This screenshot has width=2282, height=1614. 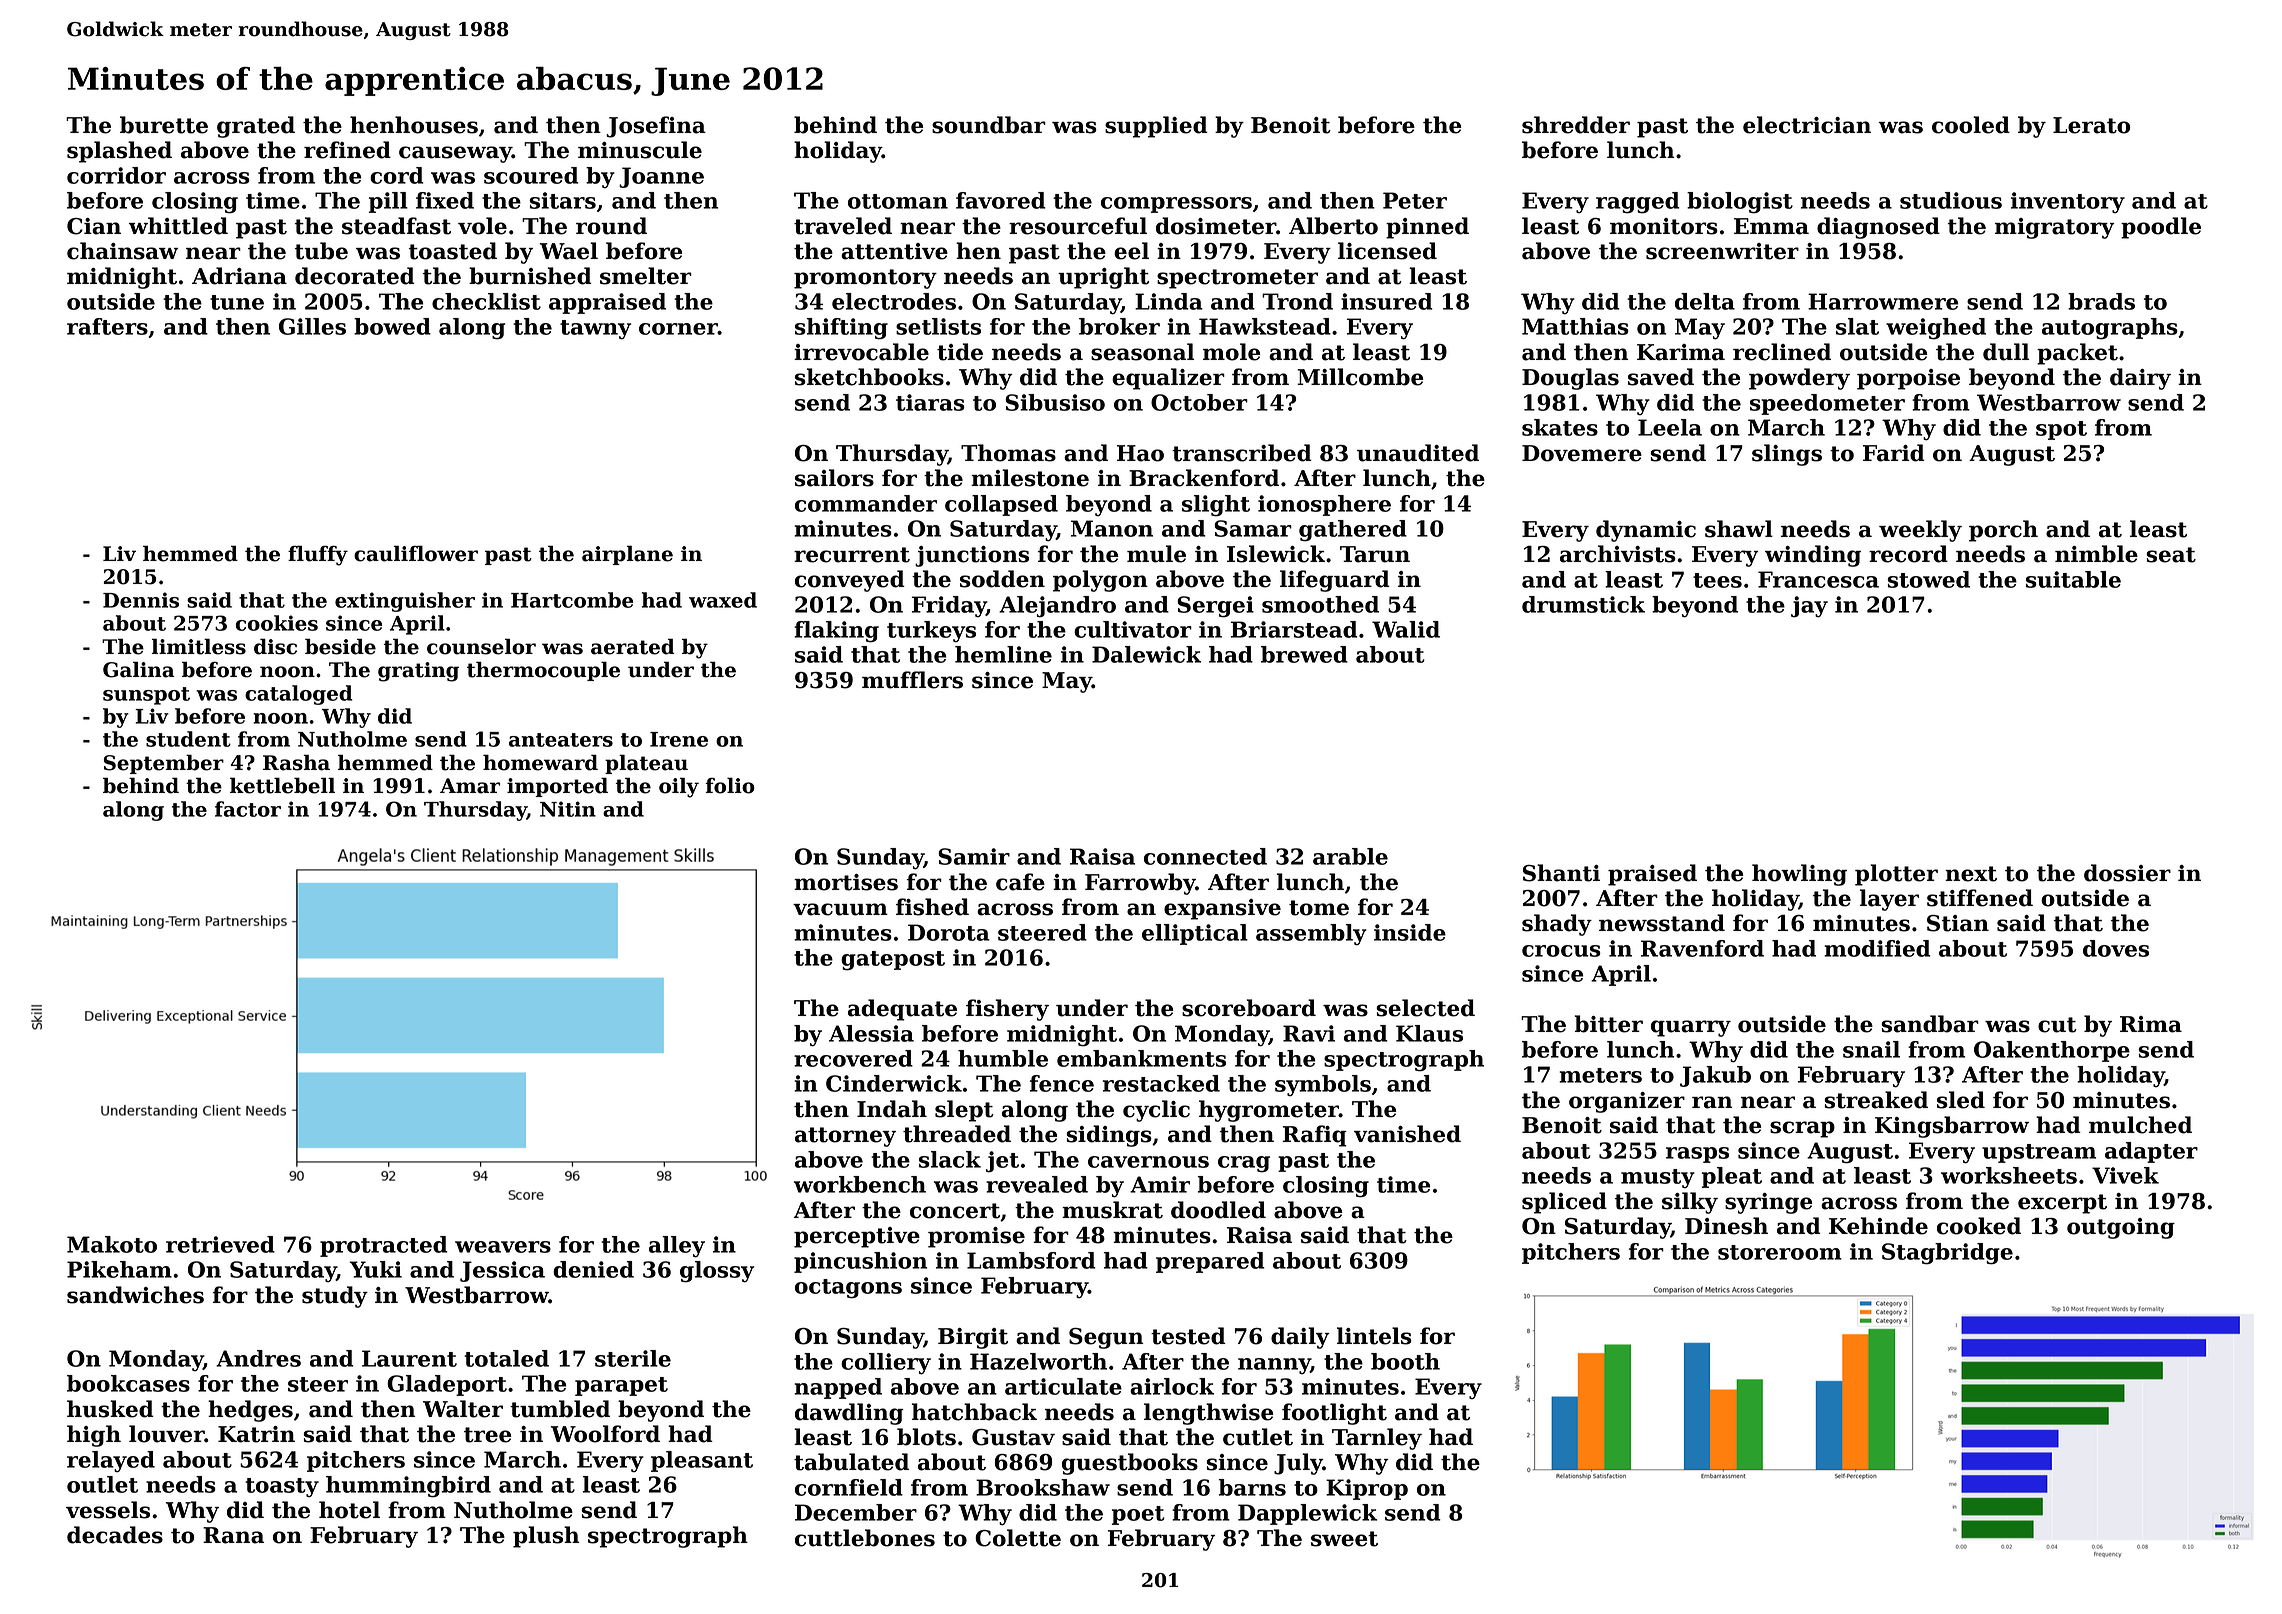 What do you see at coordinates (414, 125) in the screenshot?
I see `henhouses` at bounding box center [414, 125].
